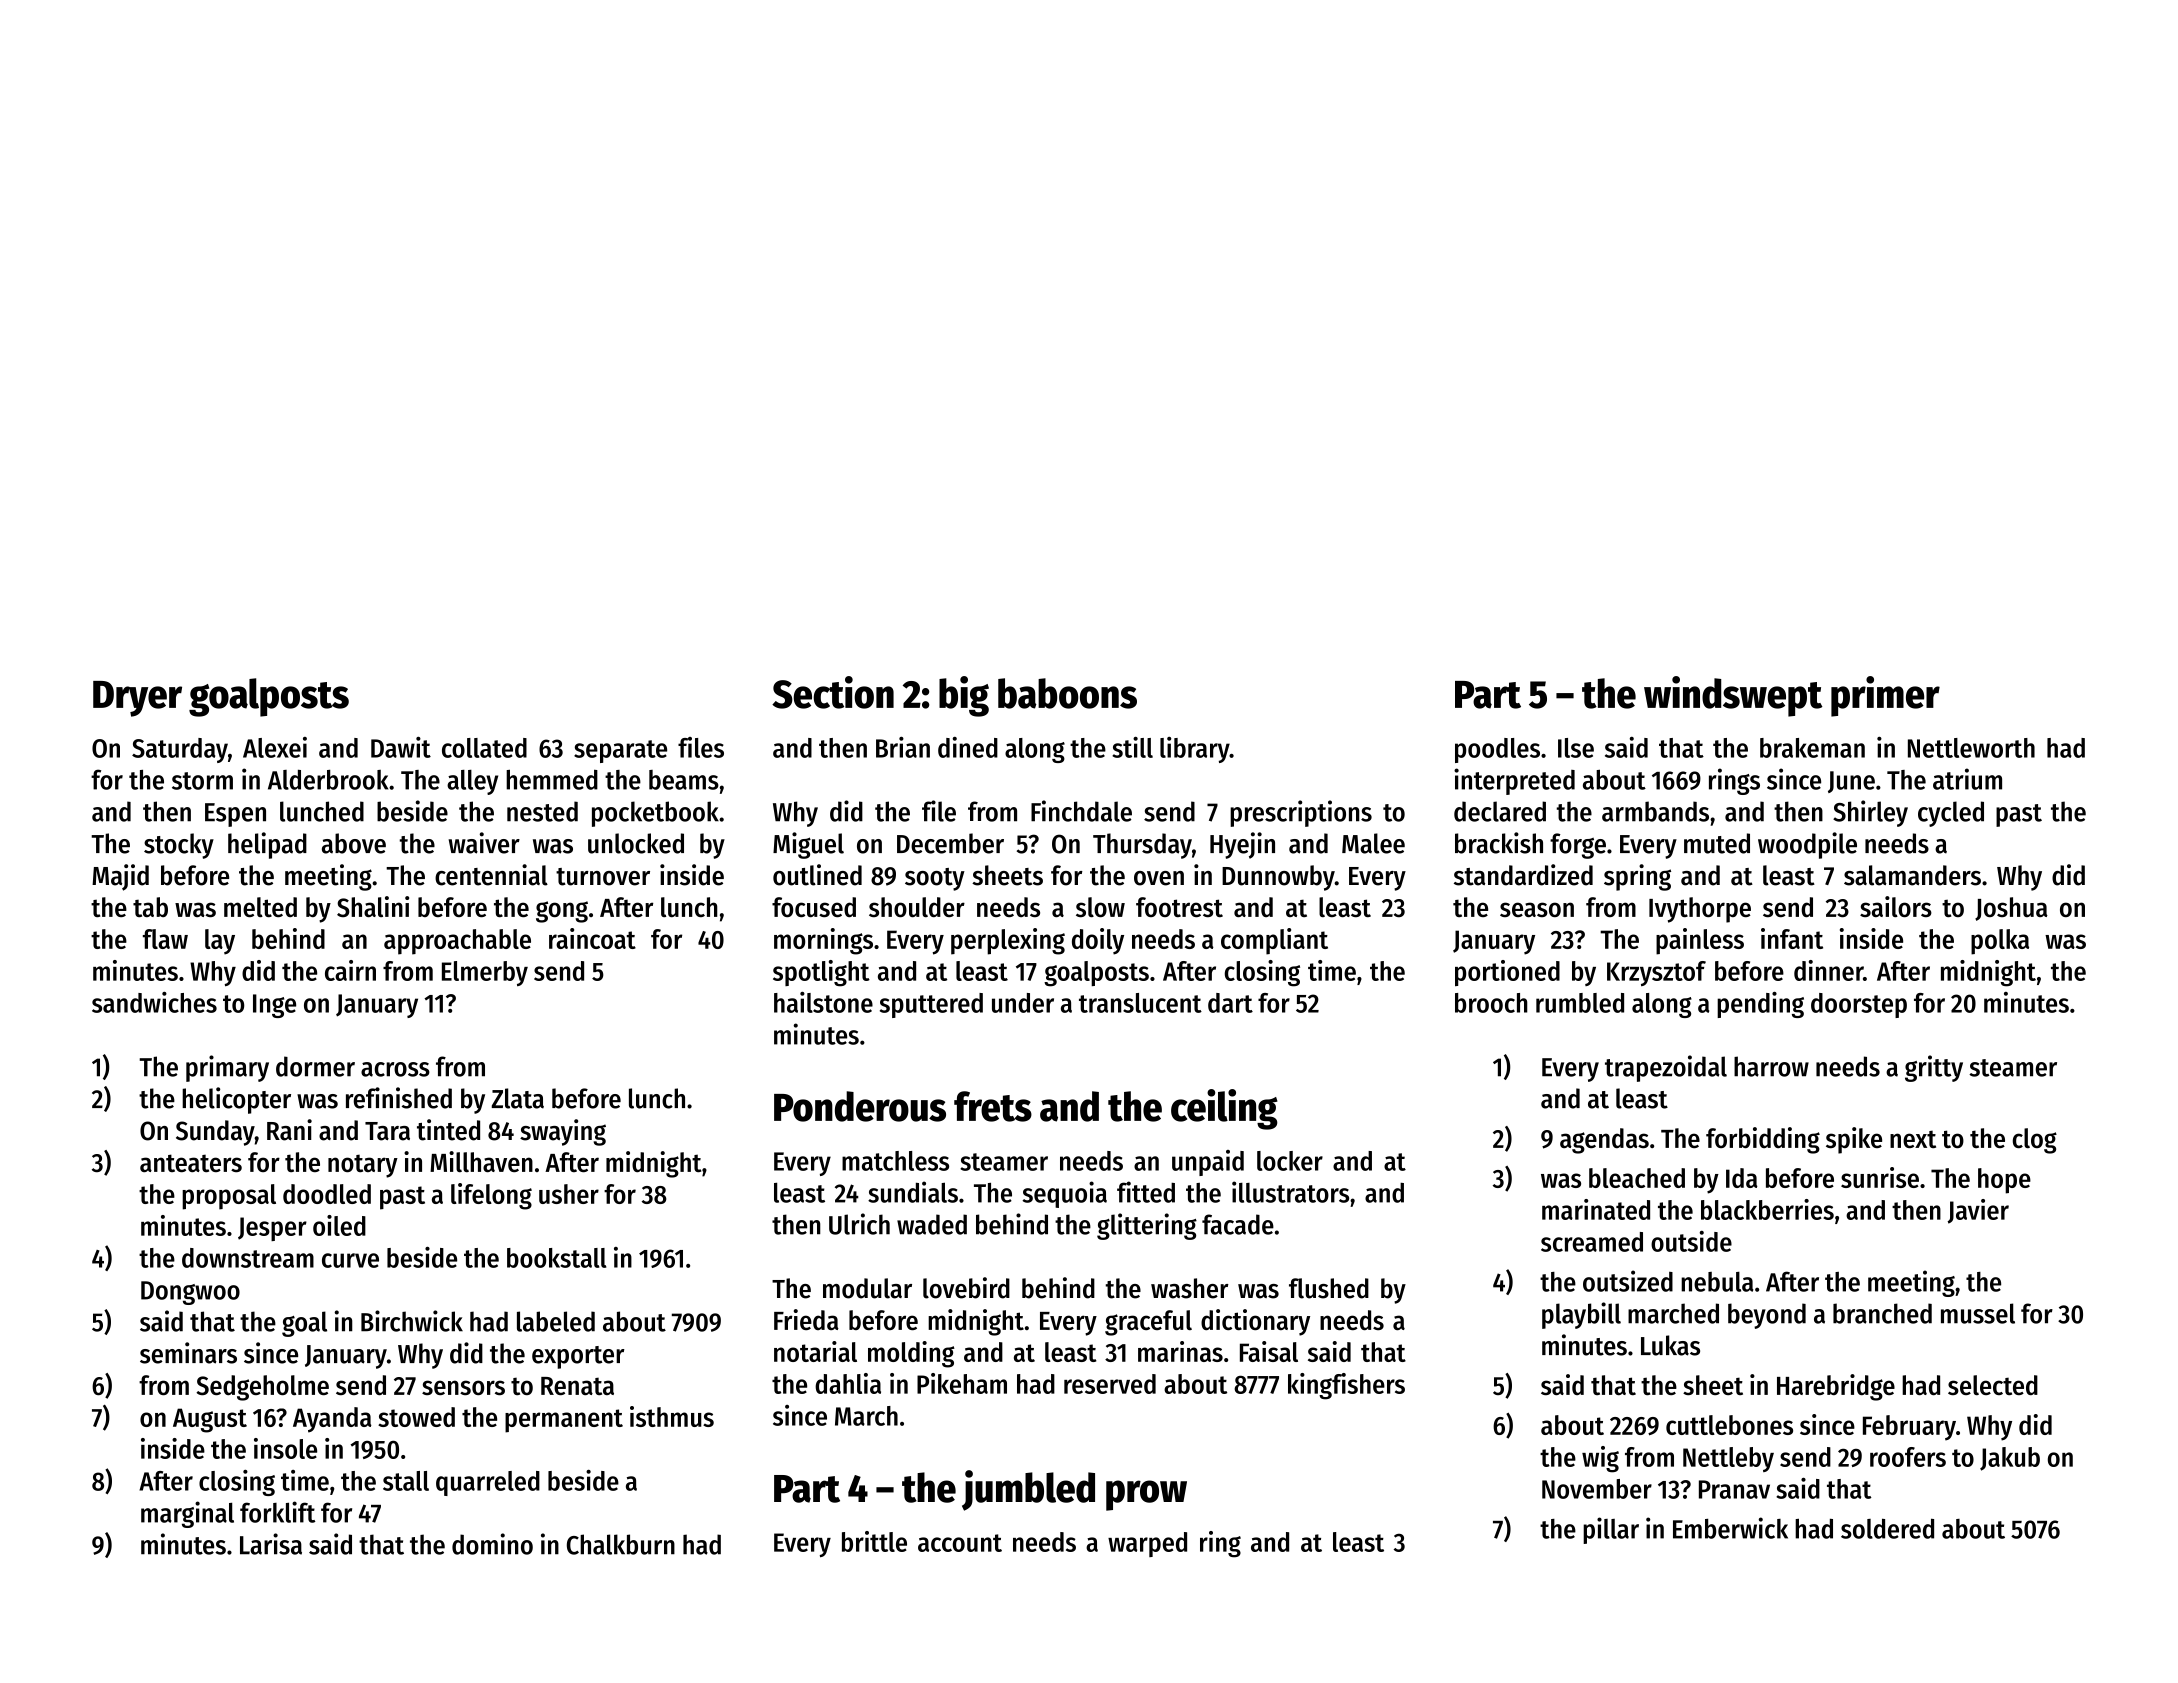  I want to click on dined, so click(968, 747).
